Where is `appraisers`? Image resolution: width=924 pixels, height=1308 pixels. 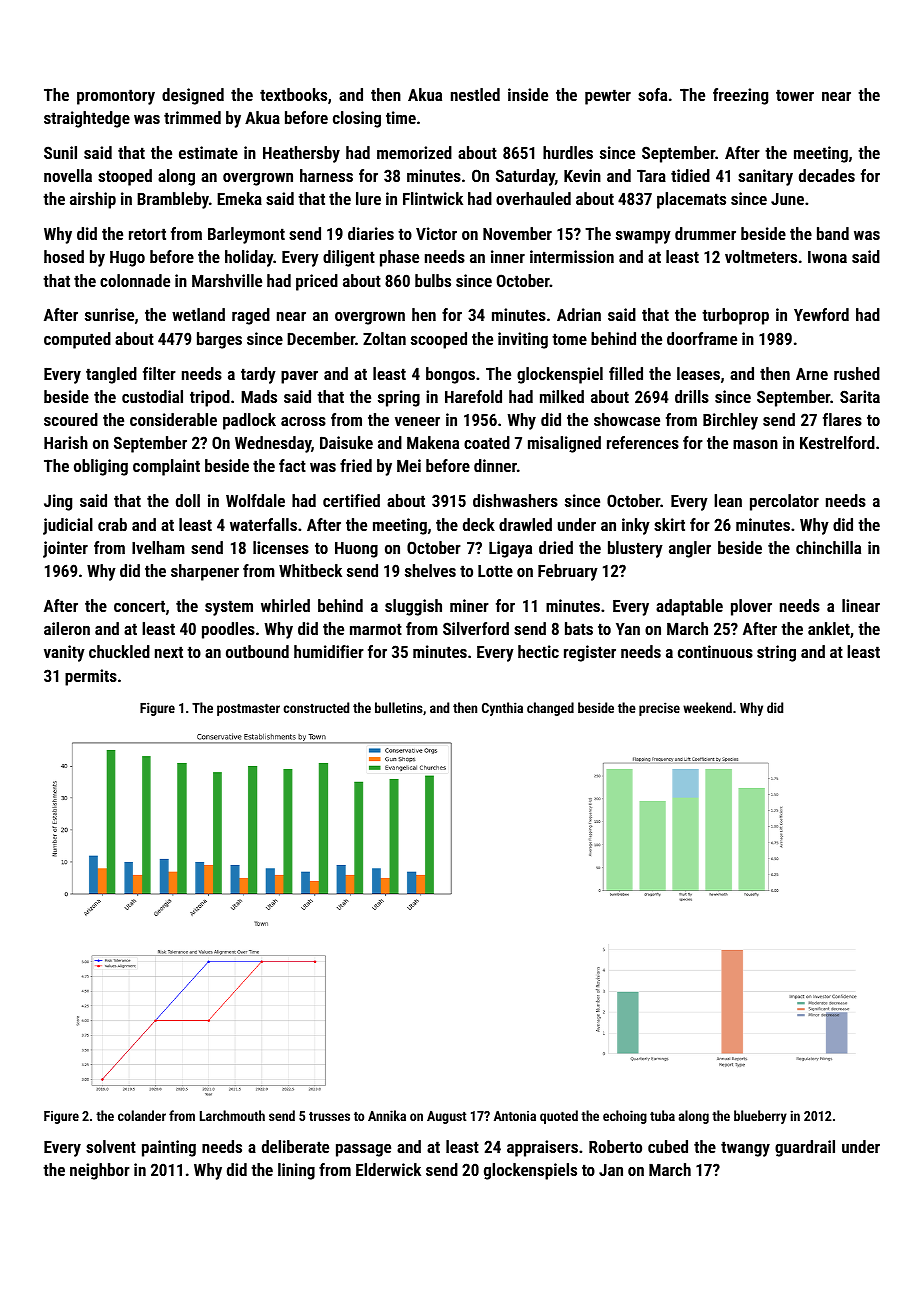
appraisers is located at coordinates (542, 1148).
